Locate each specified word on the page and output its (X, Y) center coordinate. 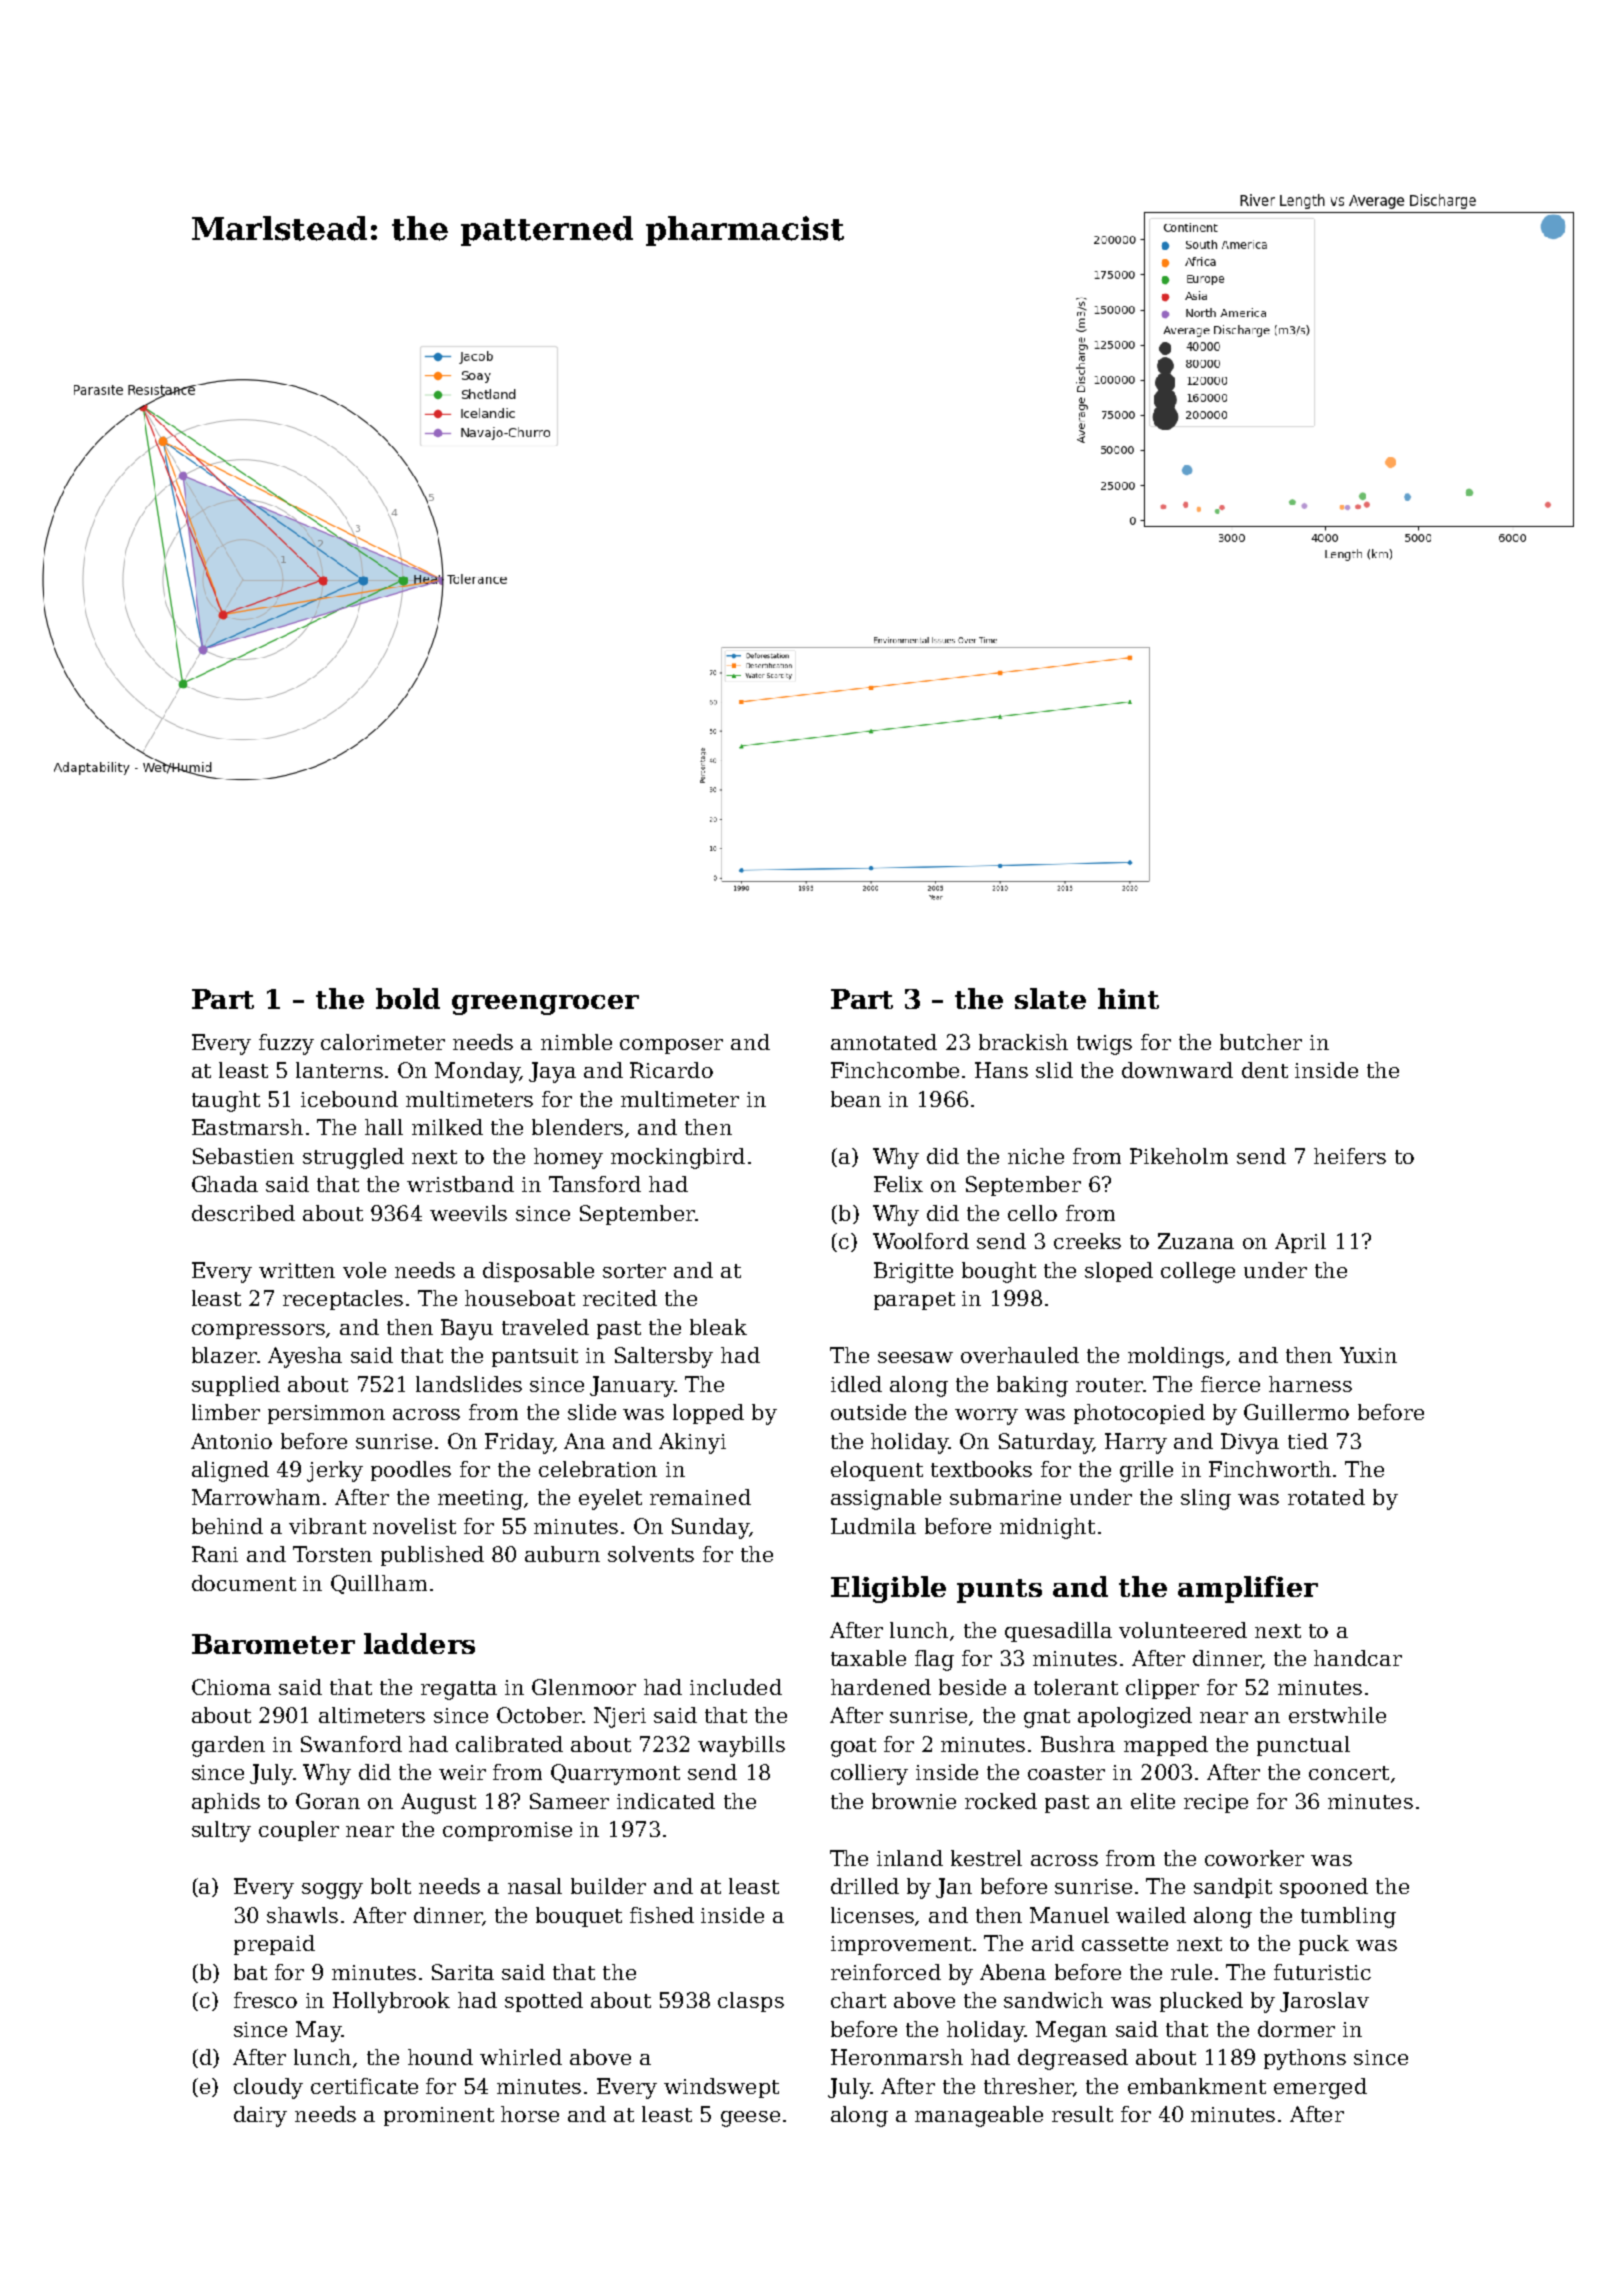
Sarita (463, 1972)
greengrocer (545, 1005)
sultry (221, 1831)
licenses (872, 1915)
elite (1153, 1801)
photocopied (1139, 1414)
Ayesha (305, 1357)
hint (1128, 998)
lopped (708, 1414)
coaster (1066, 1773)
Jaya (552, 1072)
